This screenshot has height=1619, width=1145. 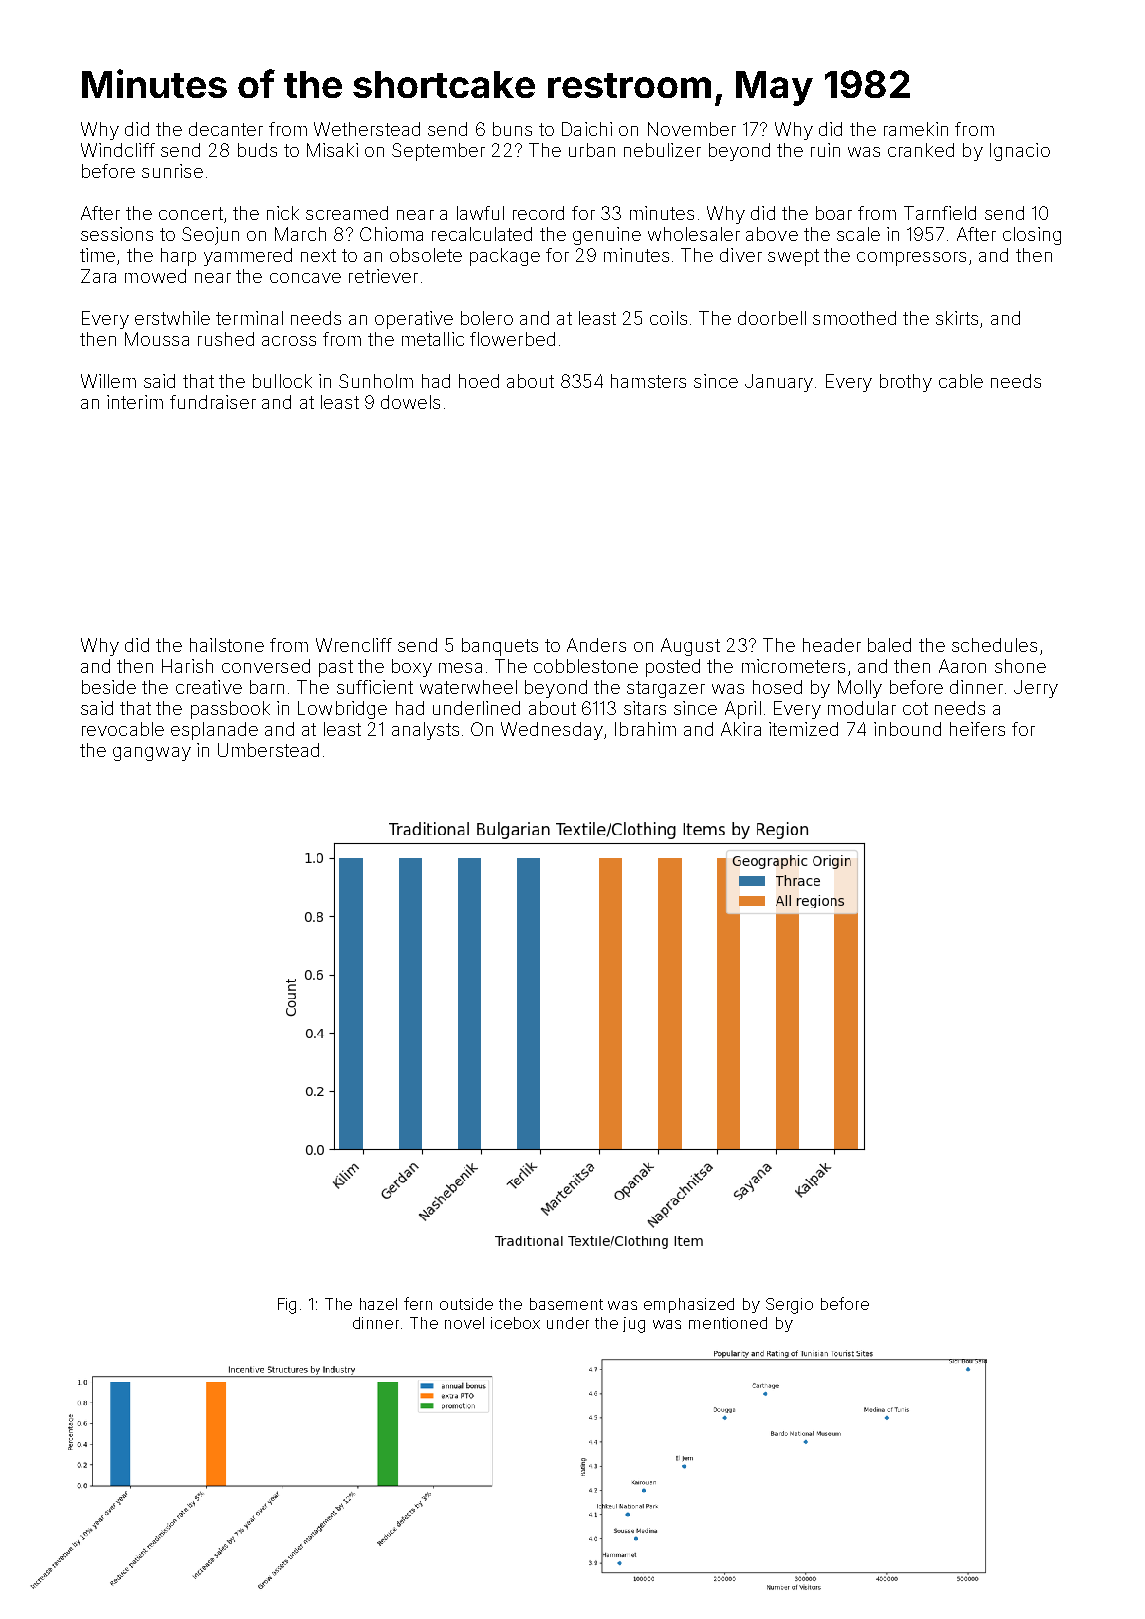 What do you see at coordinates (662, 150) in the screenshot?
I see `nebulizer` at bounding box center [662, 150].
